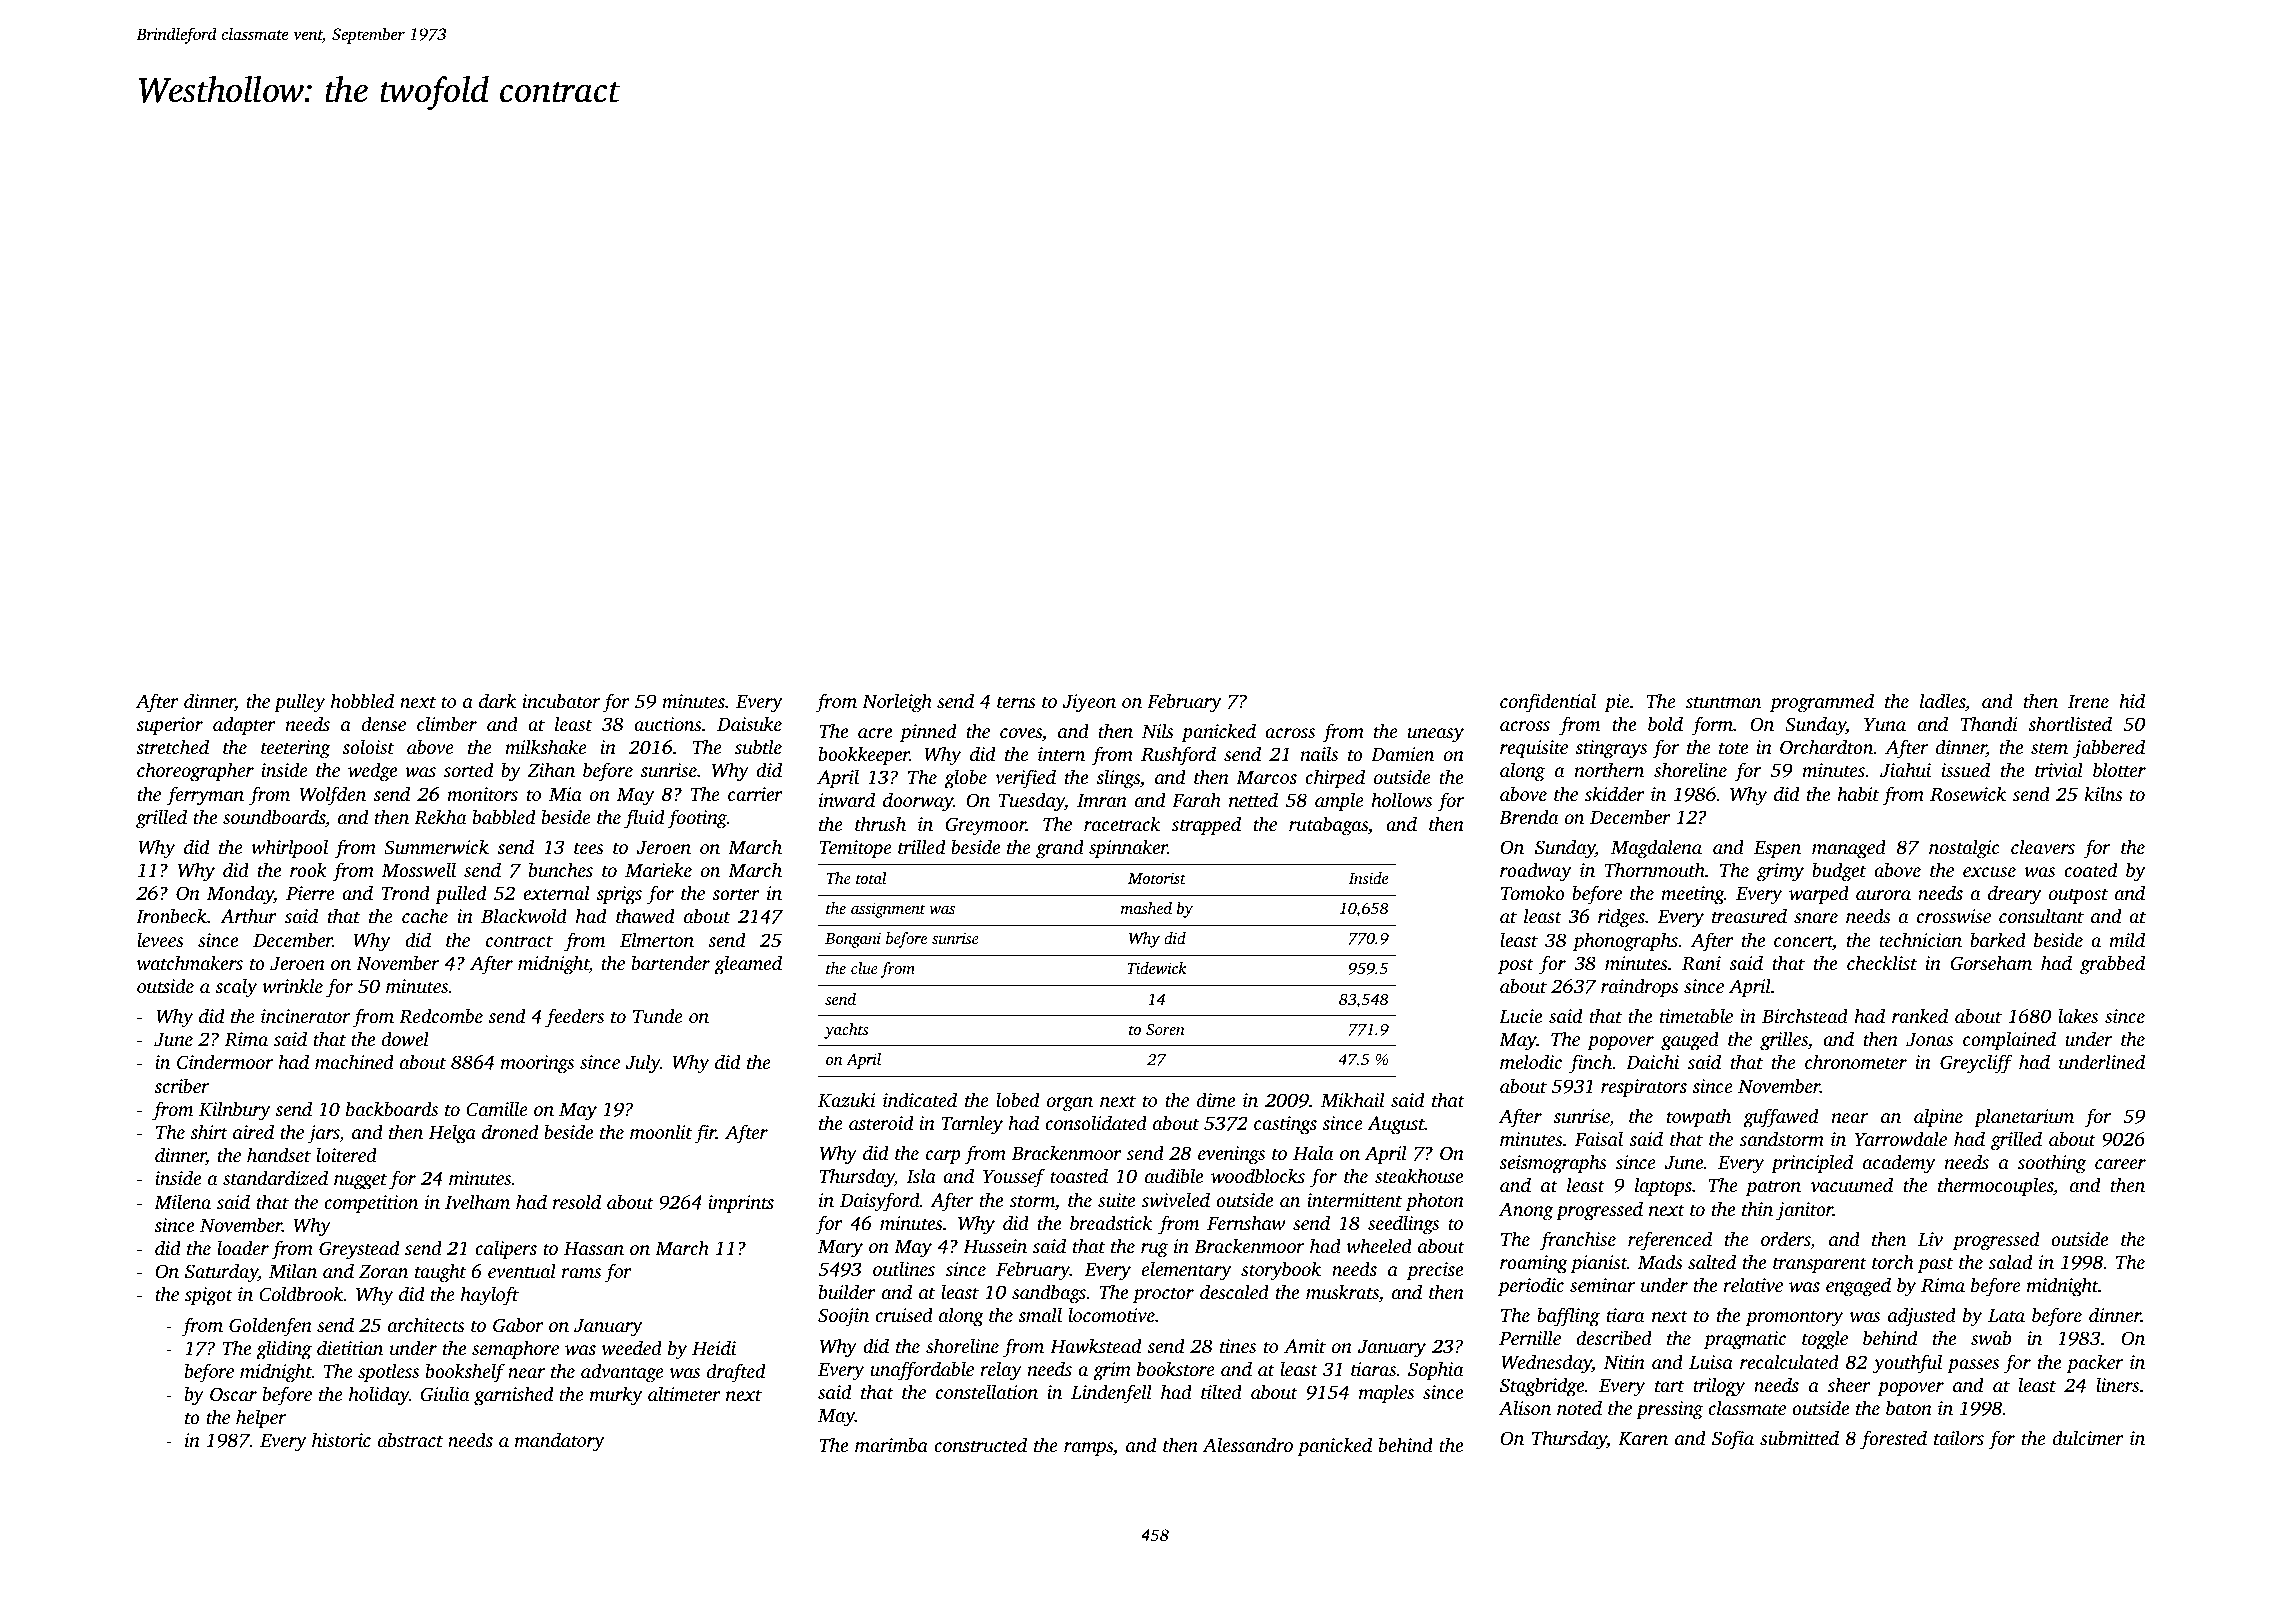 The image size is (2282, 1614). What do you see at coordinates (299, 703) in the image?
I see `pulley` at bounding box center [299, 703].
